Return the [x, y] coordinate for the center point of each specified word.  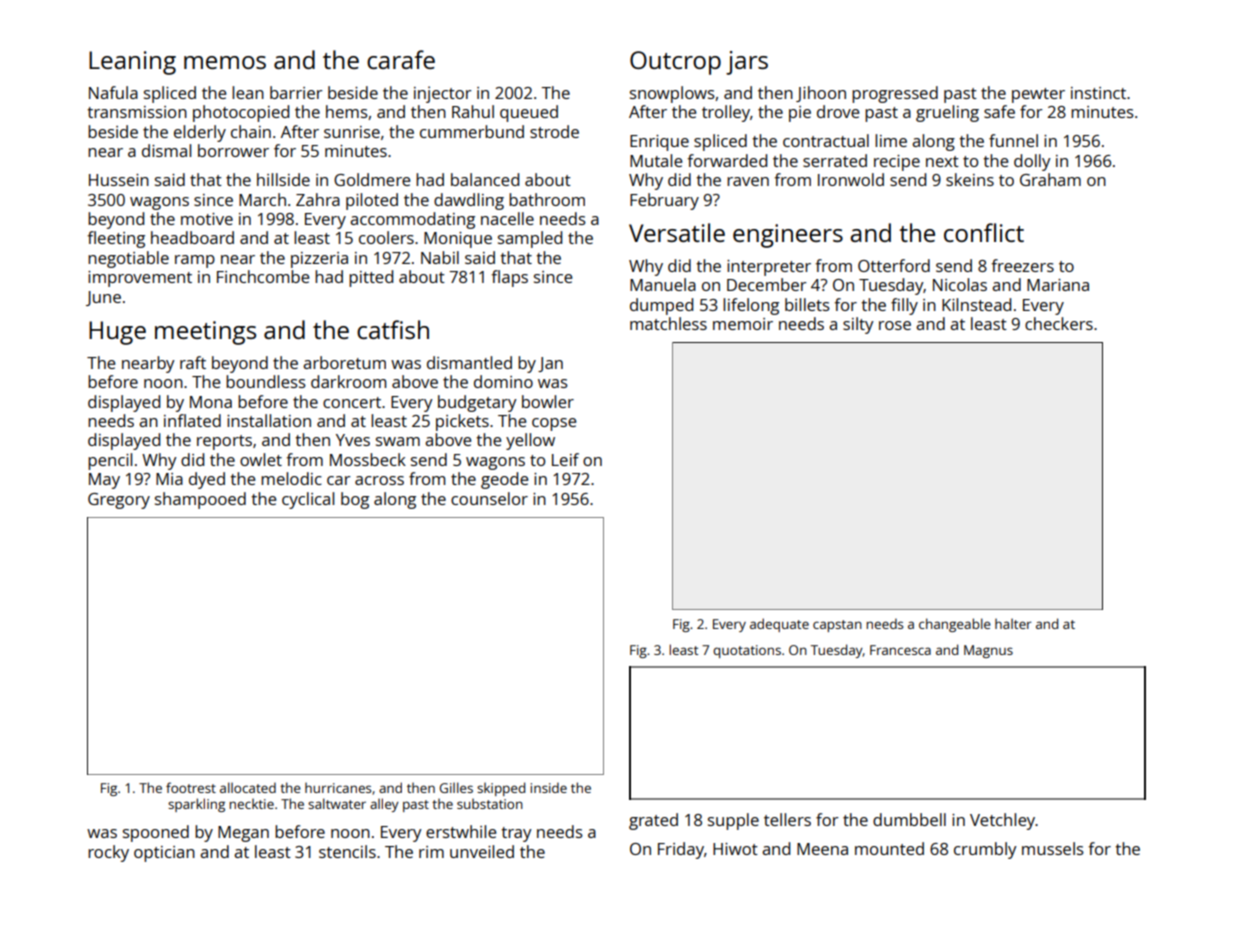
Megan [243, 834]
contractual [826, 140]
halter [1013, 624]
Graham [1050, 179]
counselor [489, 498]
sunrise [352, 132]
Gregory [119, 501]
